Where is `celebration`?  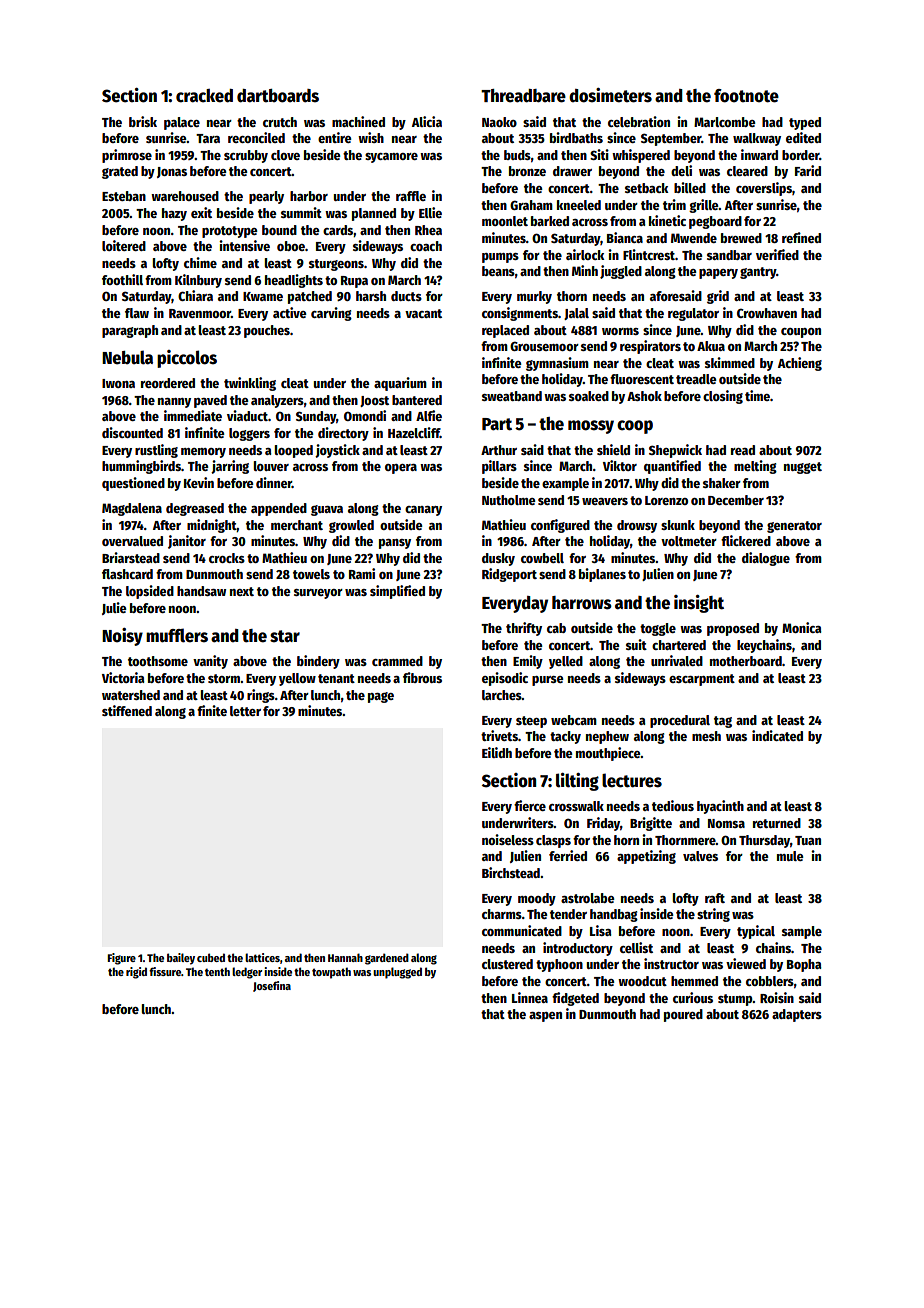
celebration is located at coordinates (639, 121).
